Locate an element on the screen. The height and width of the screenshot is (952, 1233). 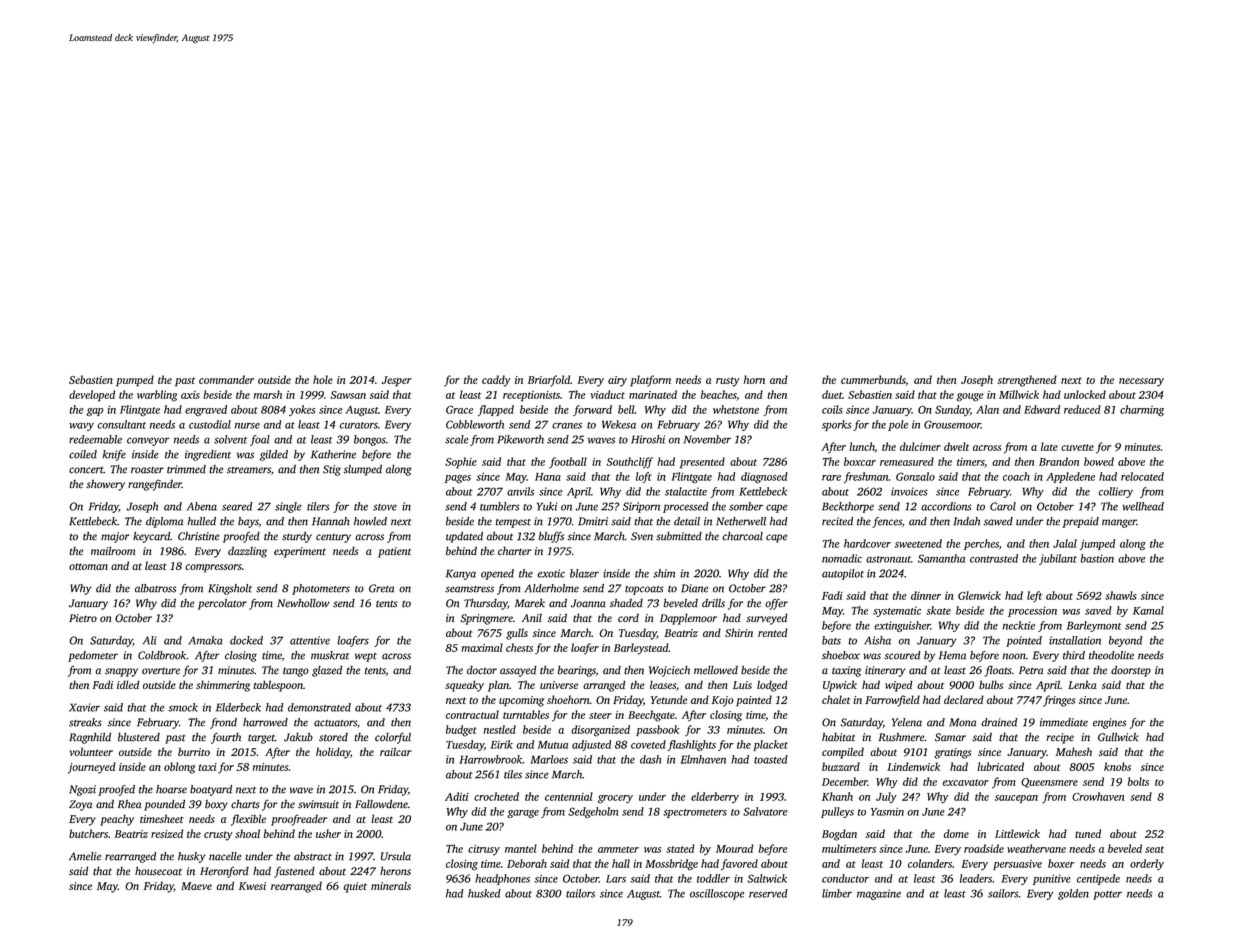
assayed is located at coordinates (518, 671).
